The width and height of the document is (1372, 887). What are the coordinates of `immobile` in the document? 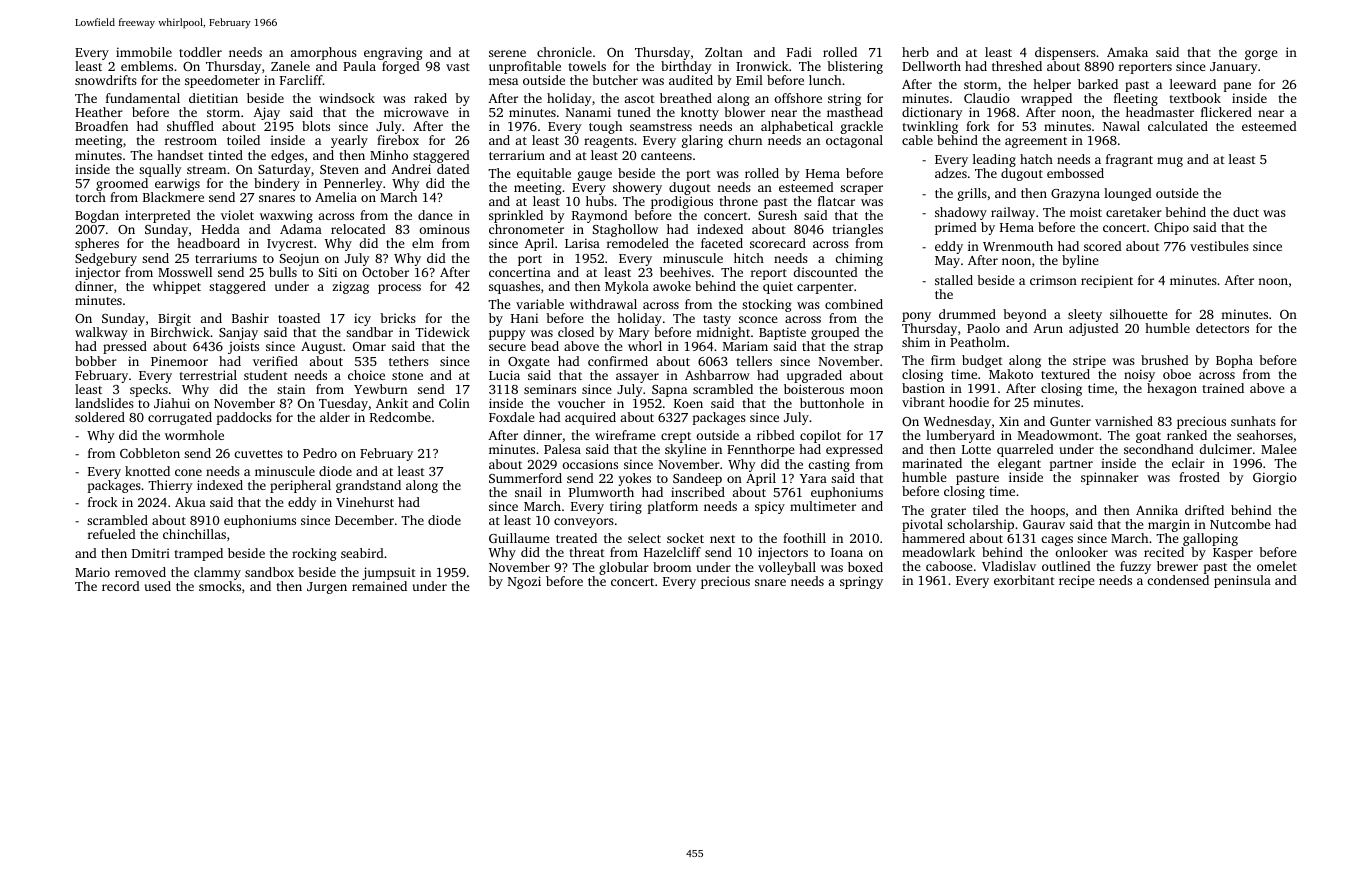 It's located at (144, 52).
